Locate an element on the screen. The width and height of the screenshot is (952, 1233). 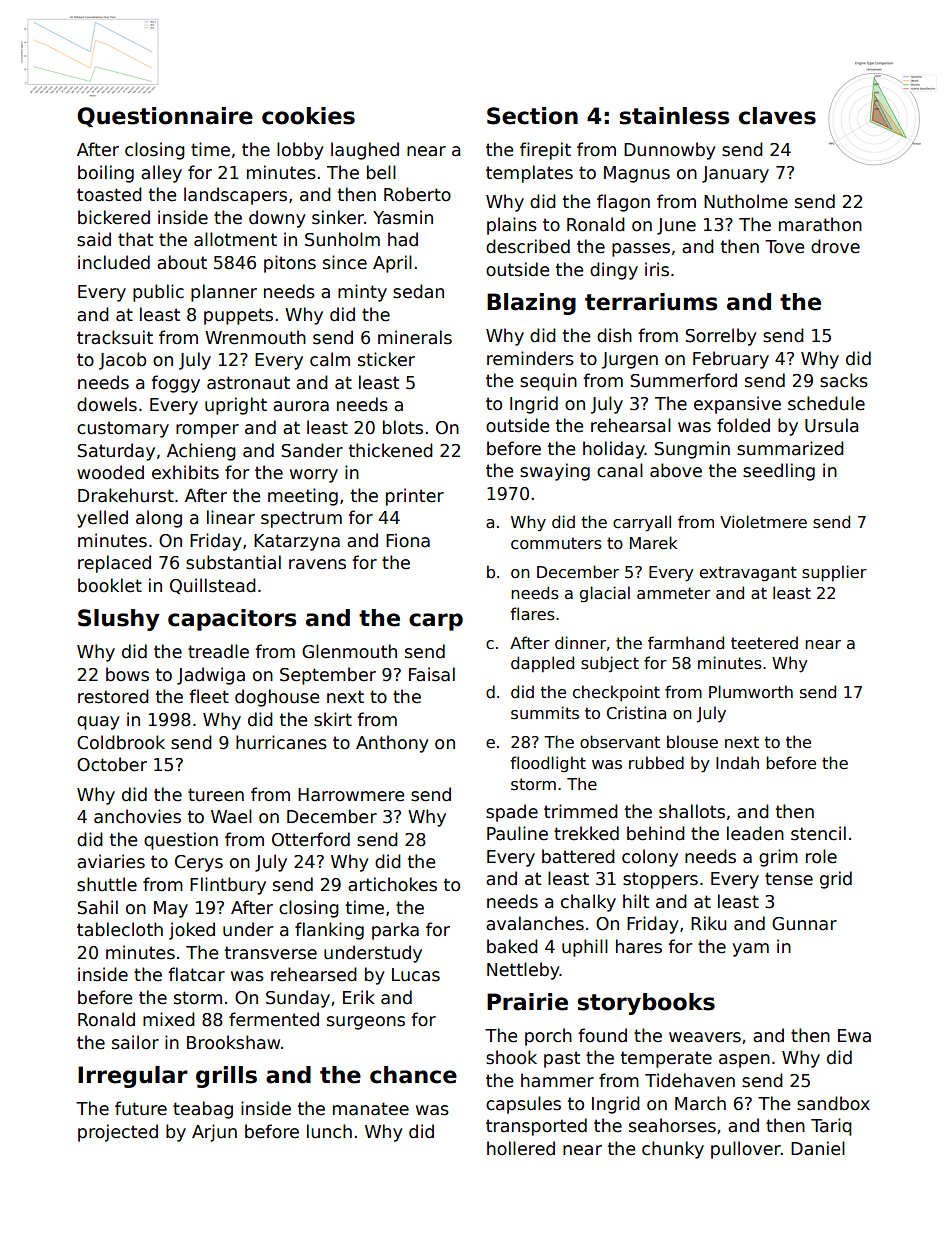
hollered is located at coordinates (521, 1148).
